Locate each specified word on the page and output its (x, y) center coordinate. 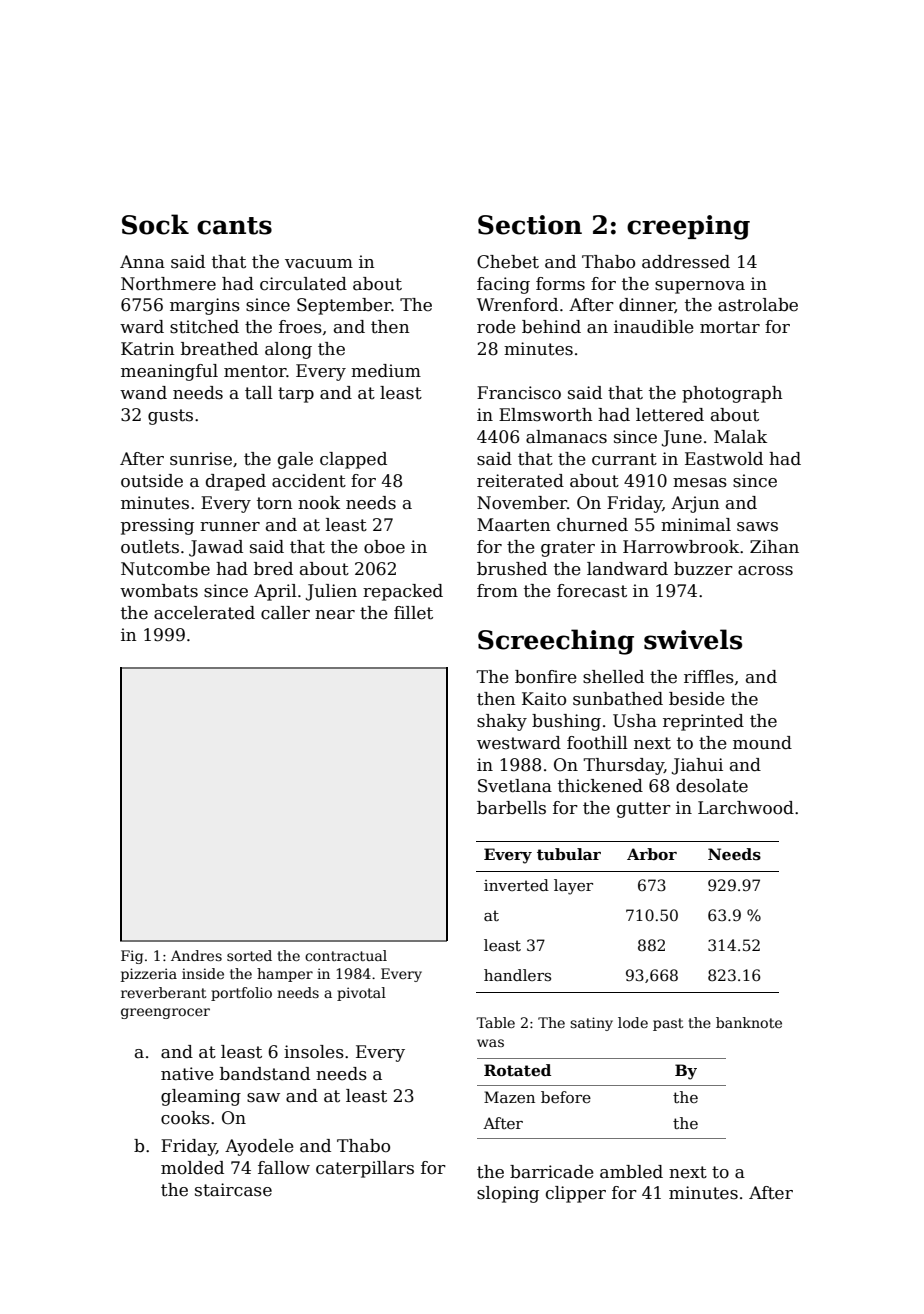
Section (530, 225)
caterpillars (365, 1169)
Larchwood (746, 808)
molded (192, 1168)
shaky (502, 722)
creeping (688, 227)
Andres (196, 955)
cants (234, 226)
